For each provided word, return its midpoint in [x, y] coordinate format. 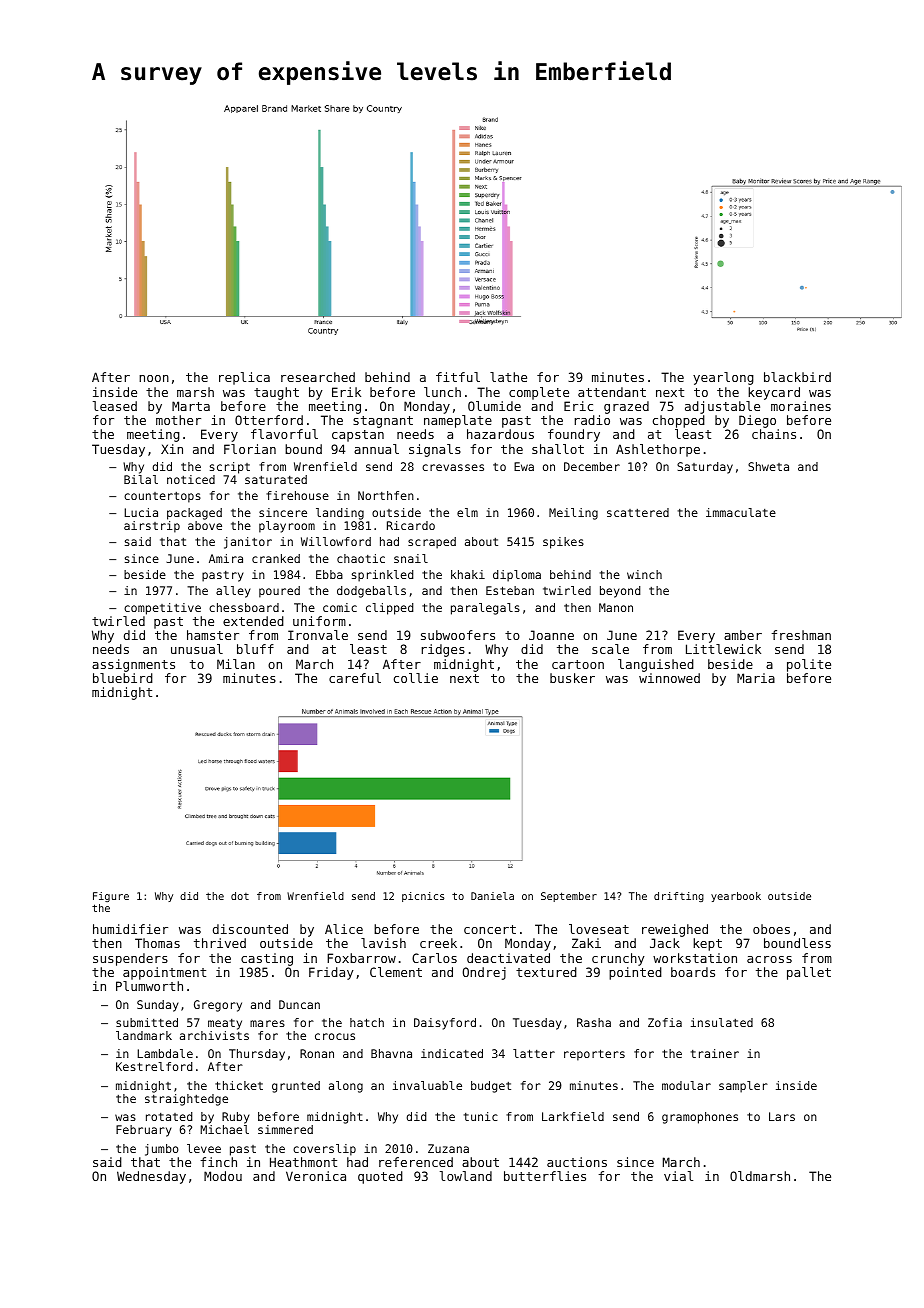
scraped [432, 543]
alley [233, 592]
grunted [296, 1087]
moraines [801, 406]
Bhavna [391, 1053]
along [346, 1087]
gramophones [700, 1118]
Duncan [299, 1004]
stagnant [383, 422]
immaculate [741, 512]
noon [154, 378]
